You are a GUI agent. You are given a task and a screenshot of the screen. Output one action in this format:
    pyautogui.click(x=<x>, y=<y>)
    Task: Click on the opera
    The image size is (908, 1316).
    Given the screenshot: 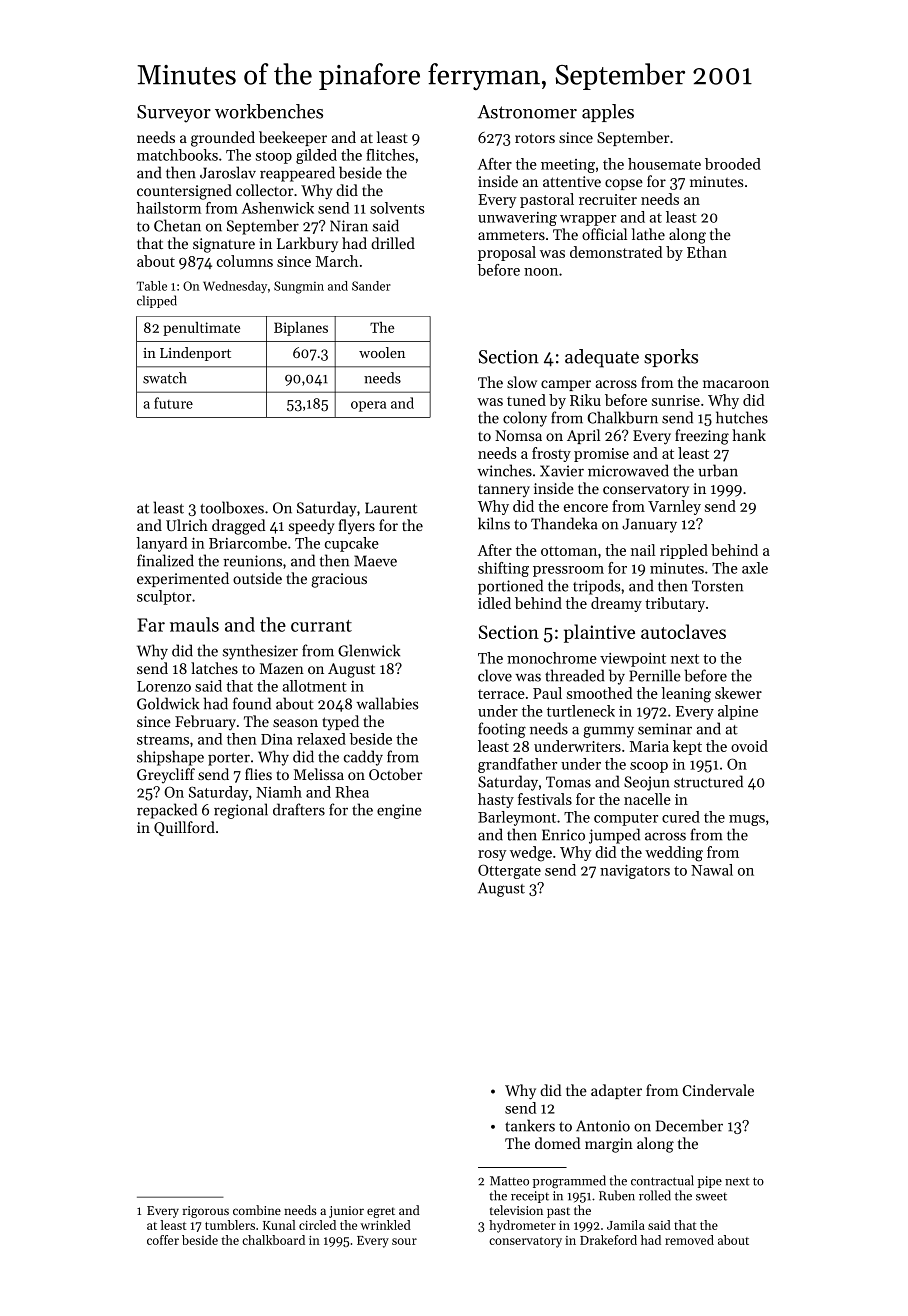 What is the action you would take?
    pyautogui.click(x=368, y=406)
